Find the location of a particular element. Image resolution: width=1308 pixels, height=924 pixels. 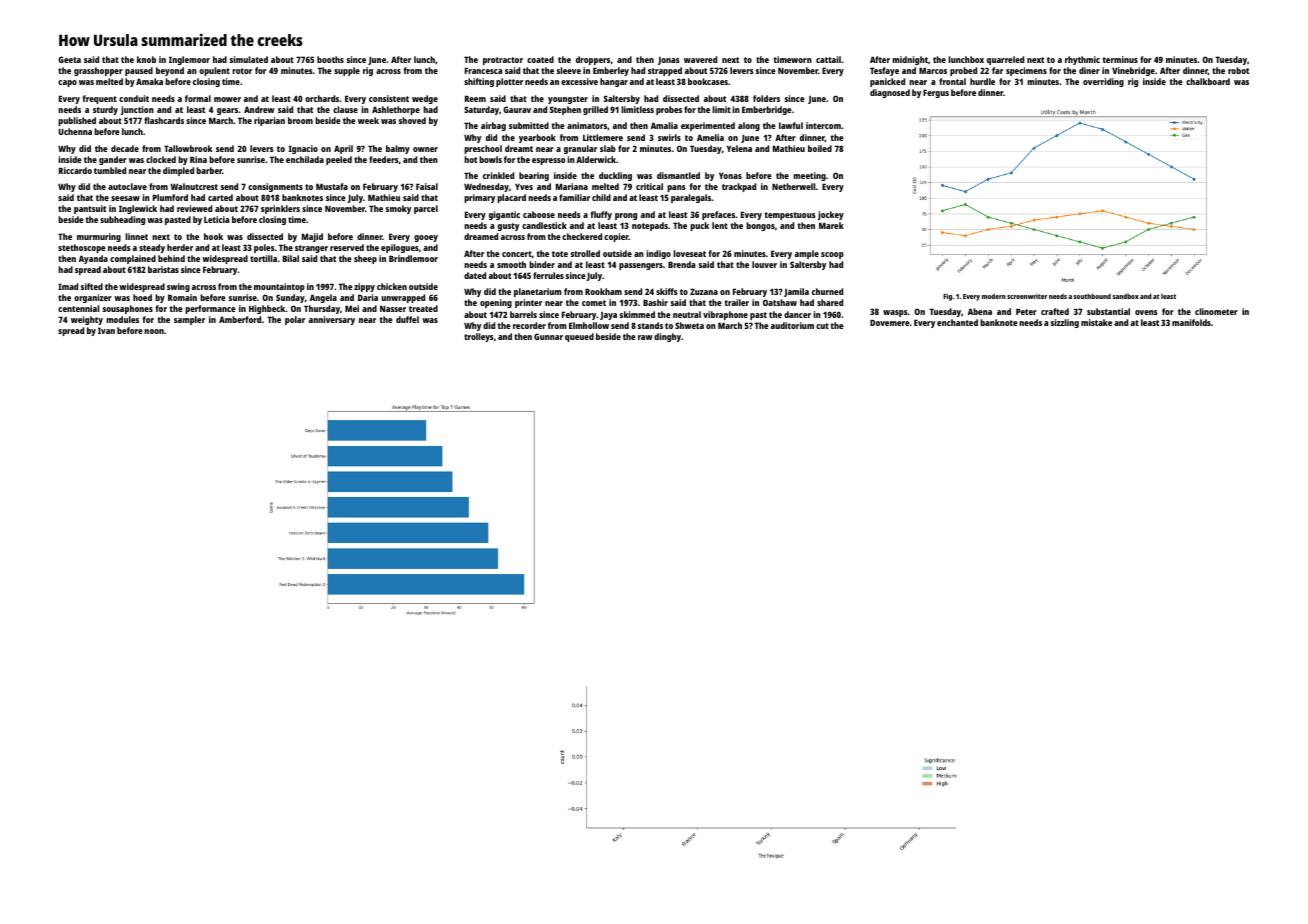

chalkboard is located at coordinates (1208, 81).
